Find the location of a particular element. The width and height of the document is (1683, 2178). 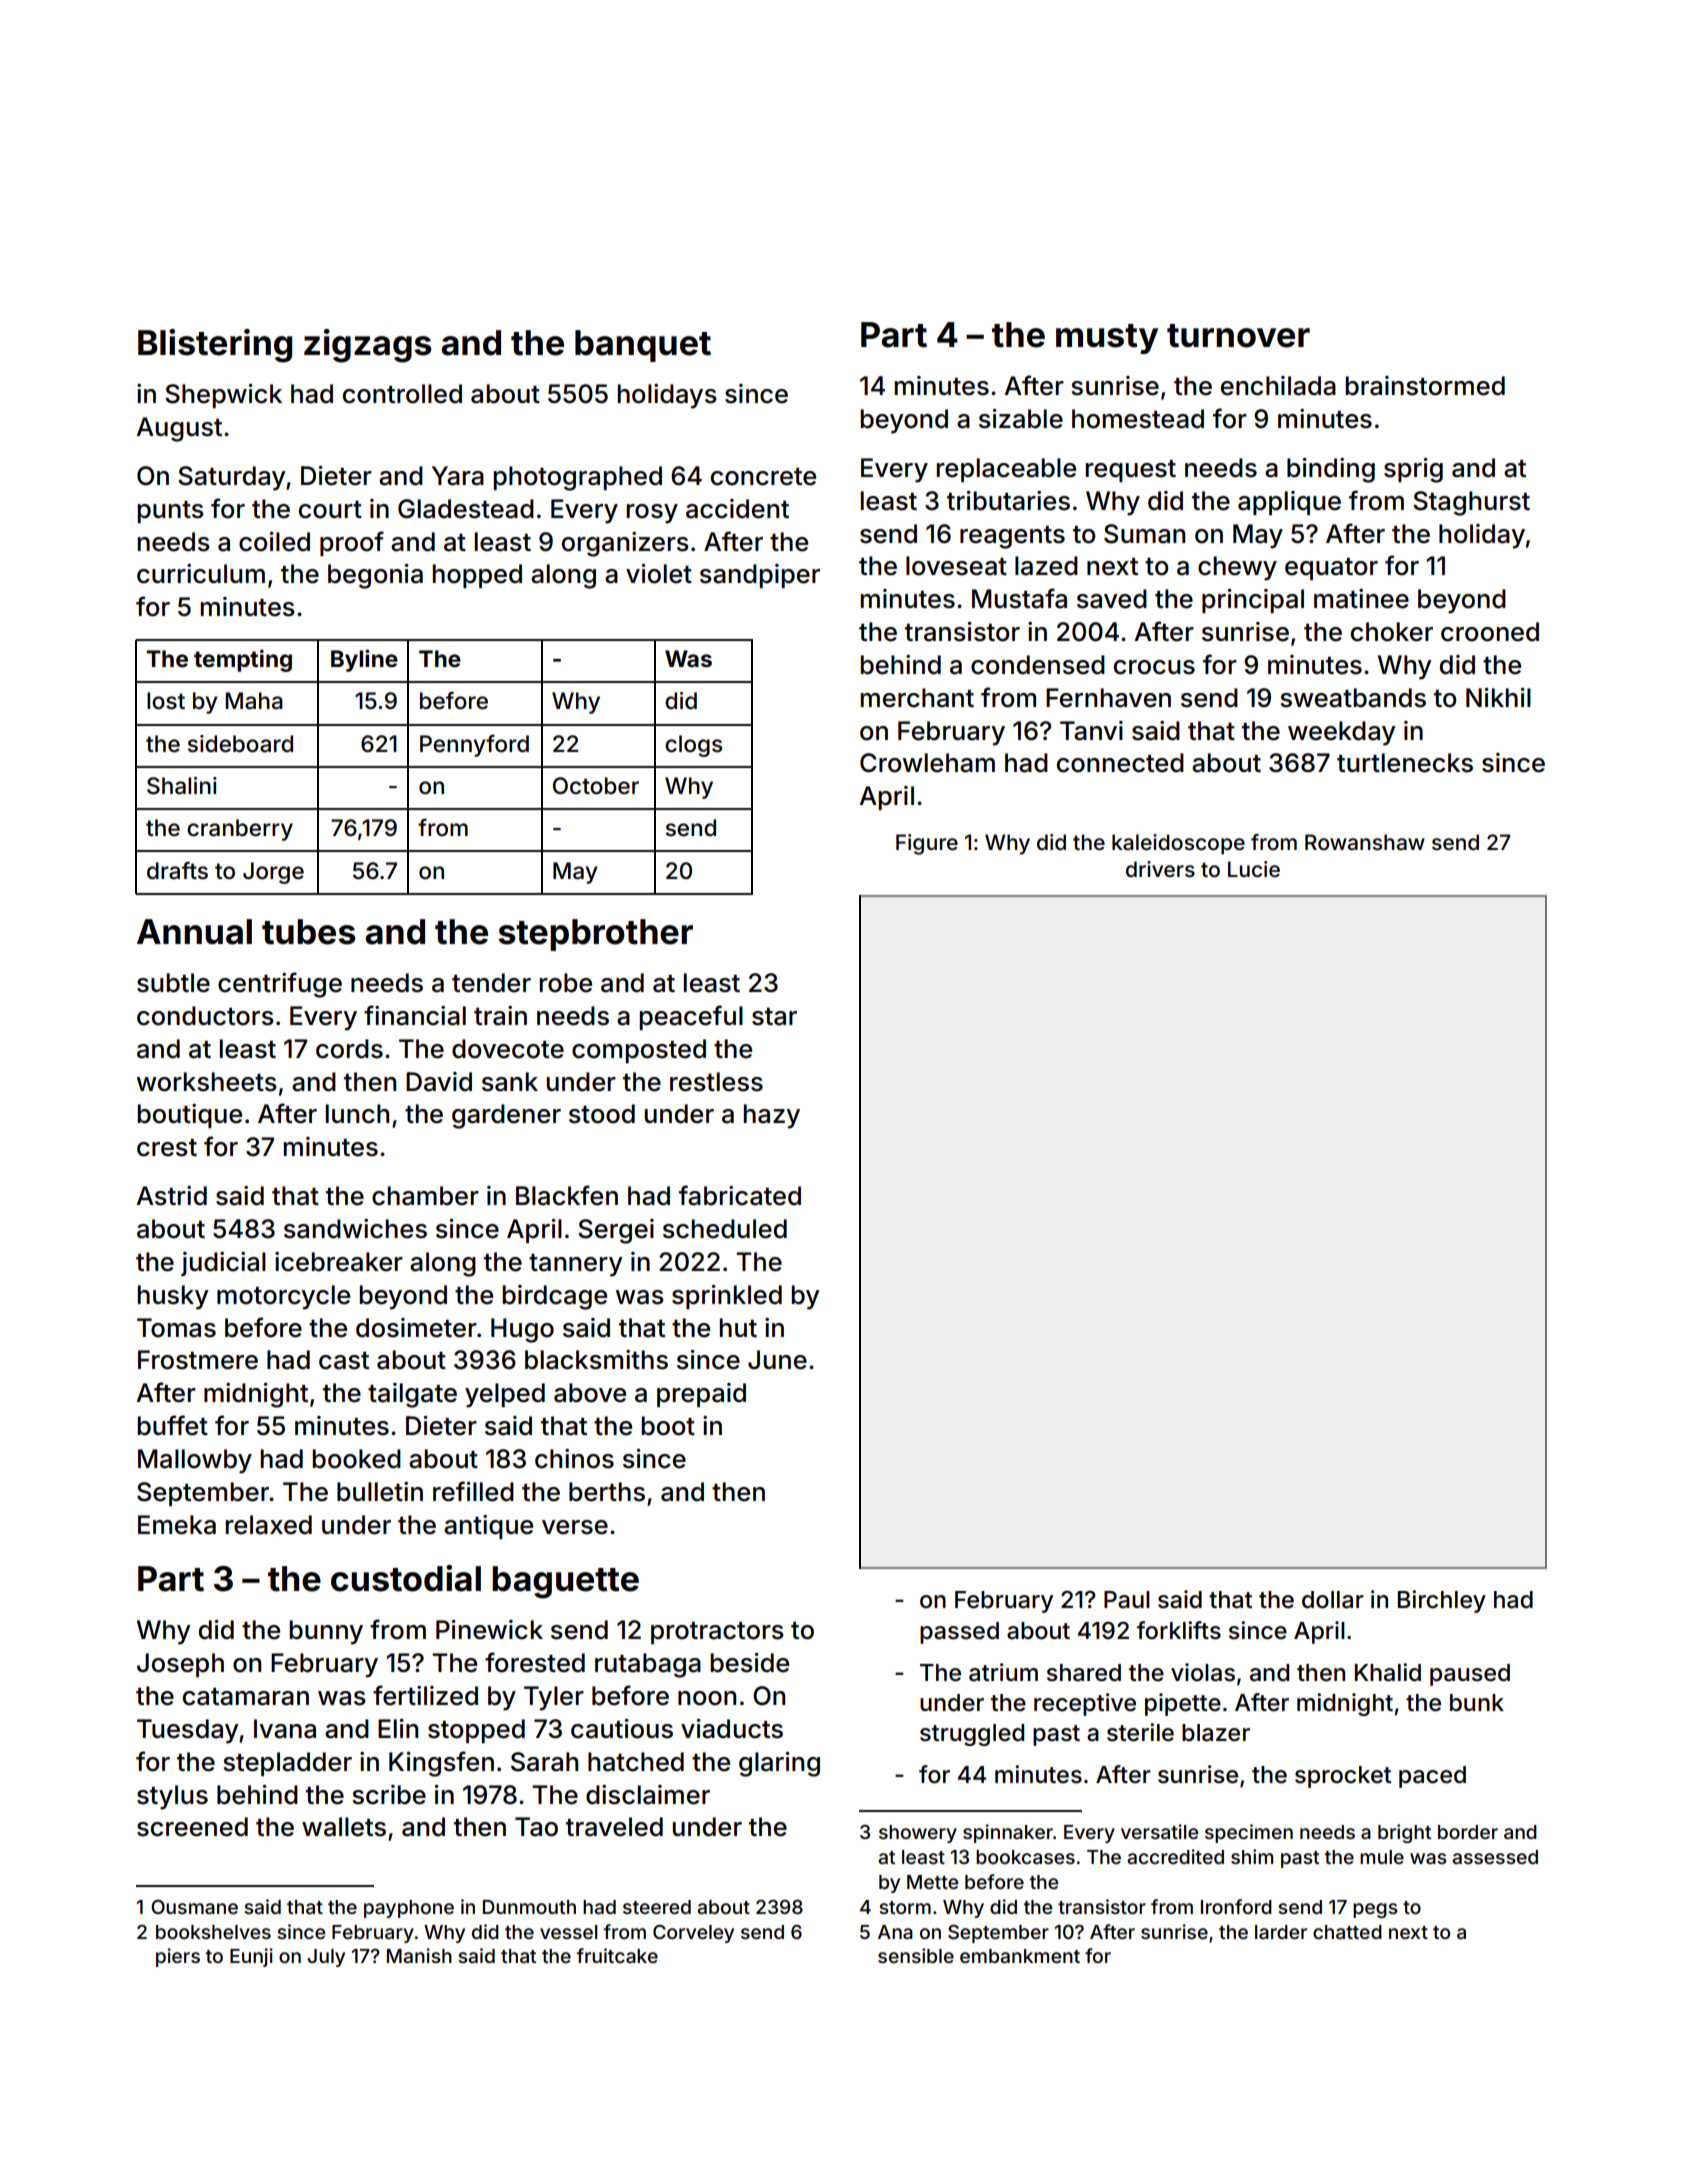

court is located at coordinates (330, 510).
